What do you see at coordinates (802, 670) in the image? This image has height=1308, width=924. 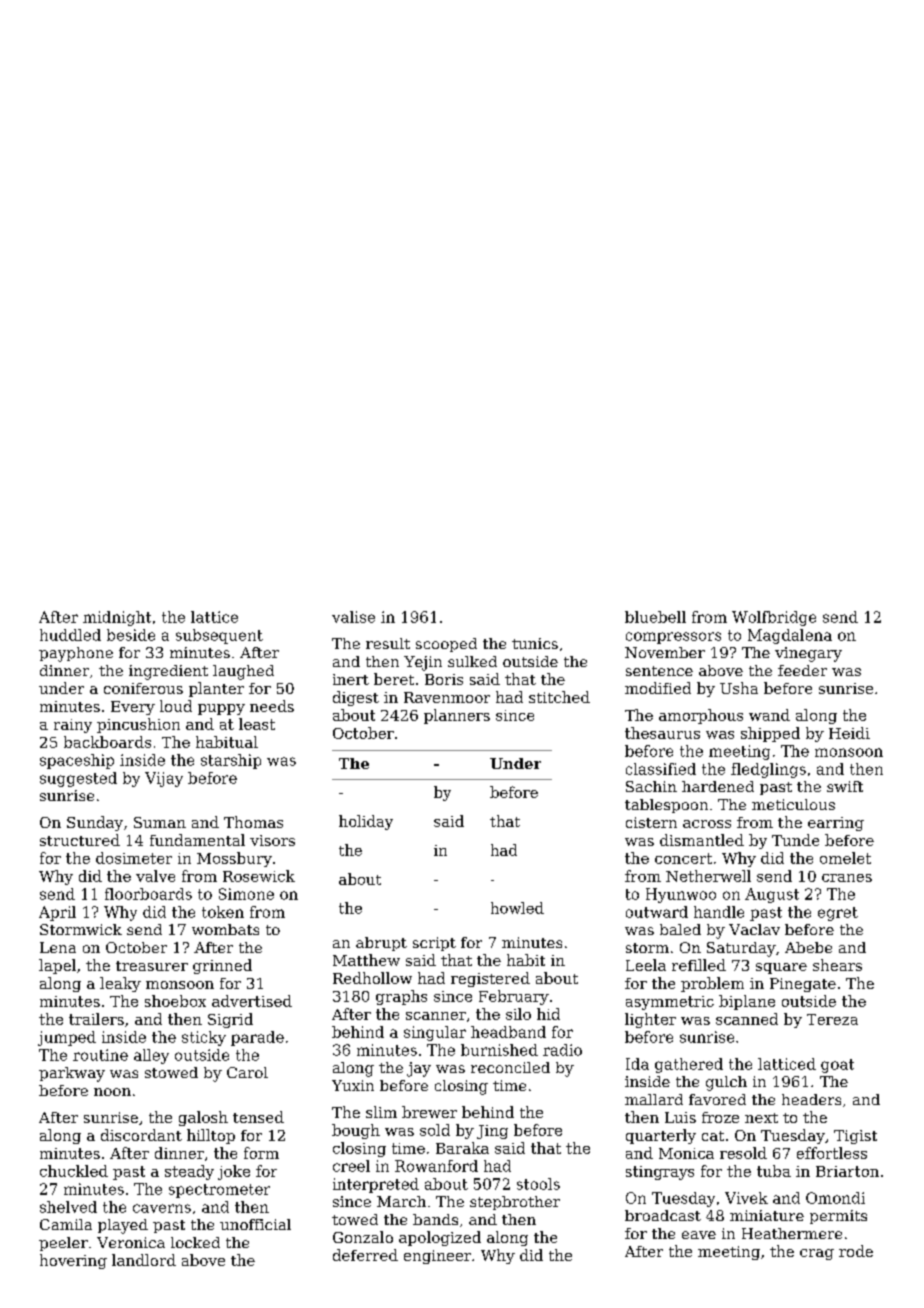 I see `feeder` at bounding box center [802, 670].
